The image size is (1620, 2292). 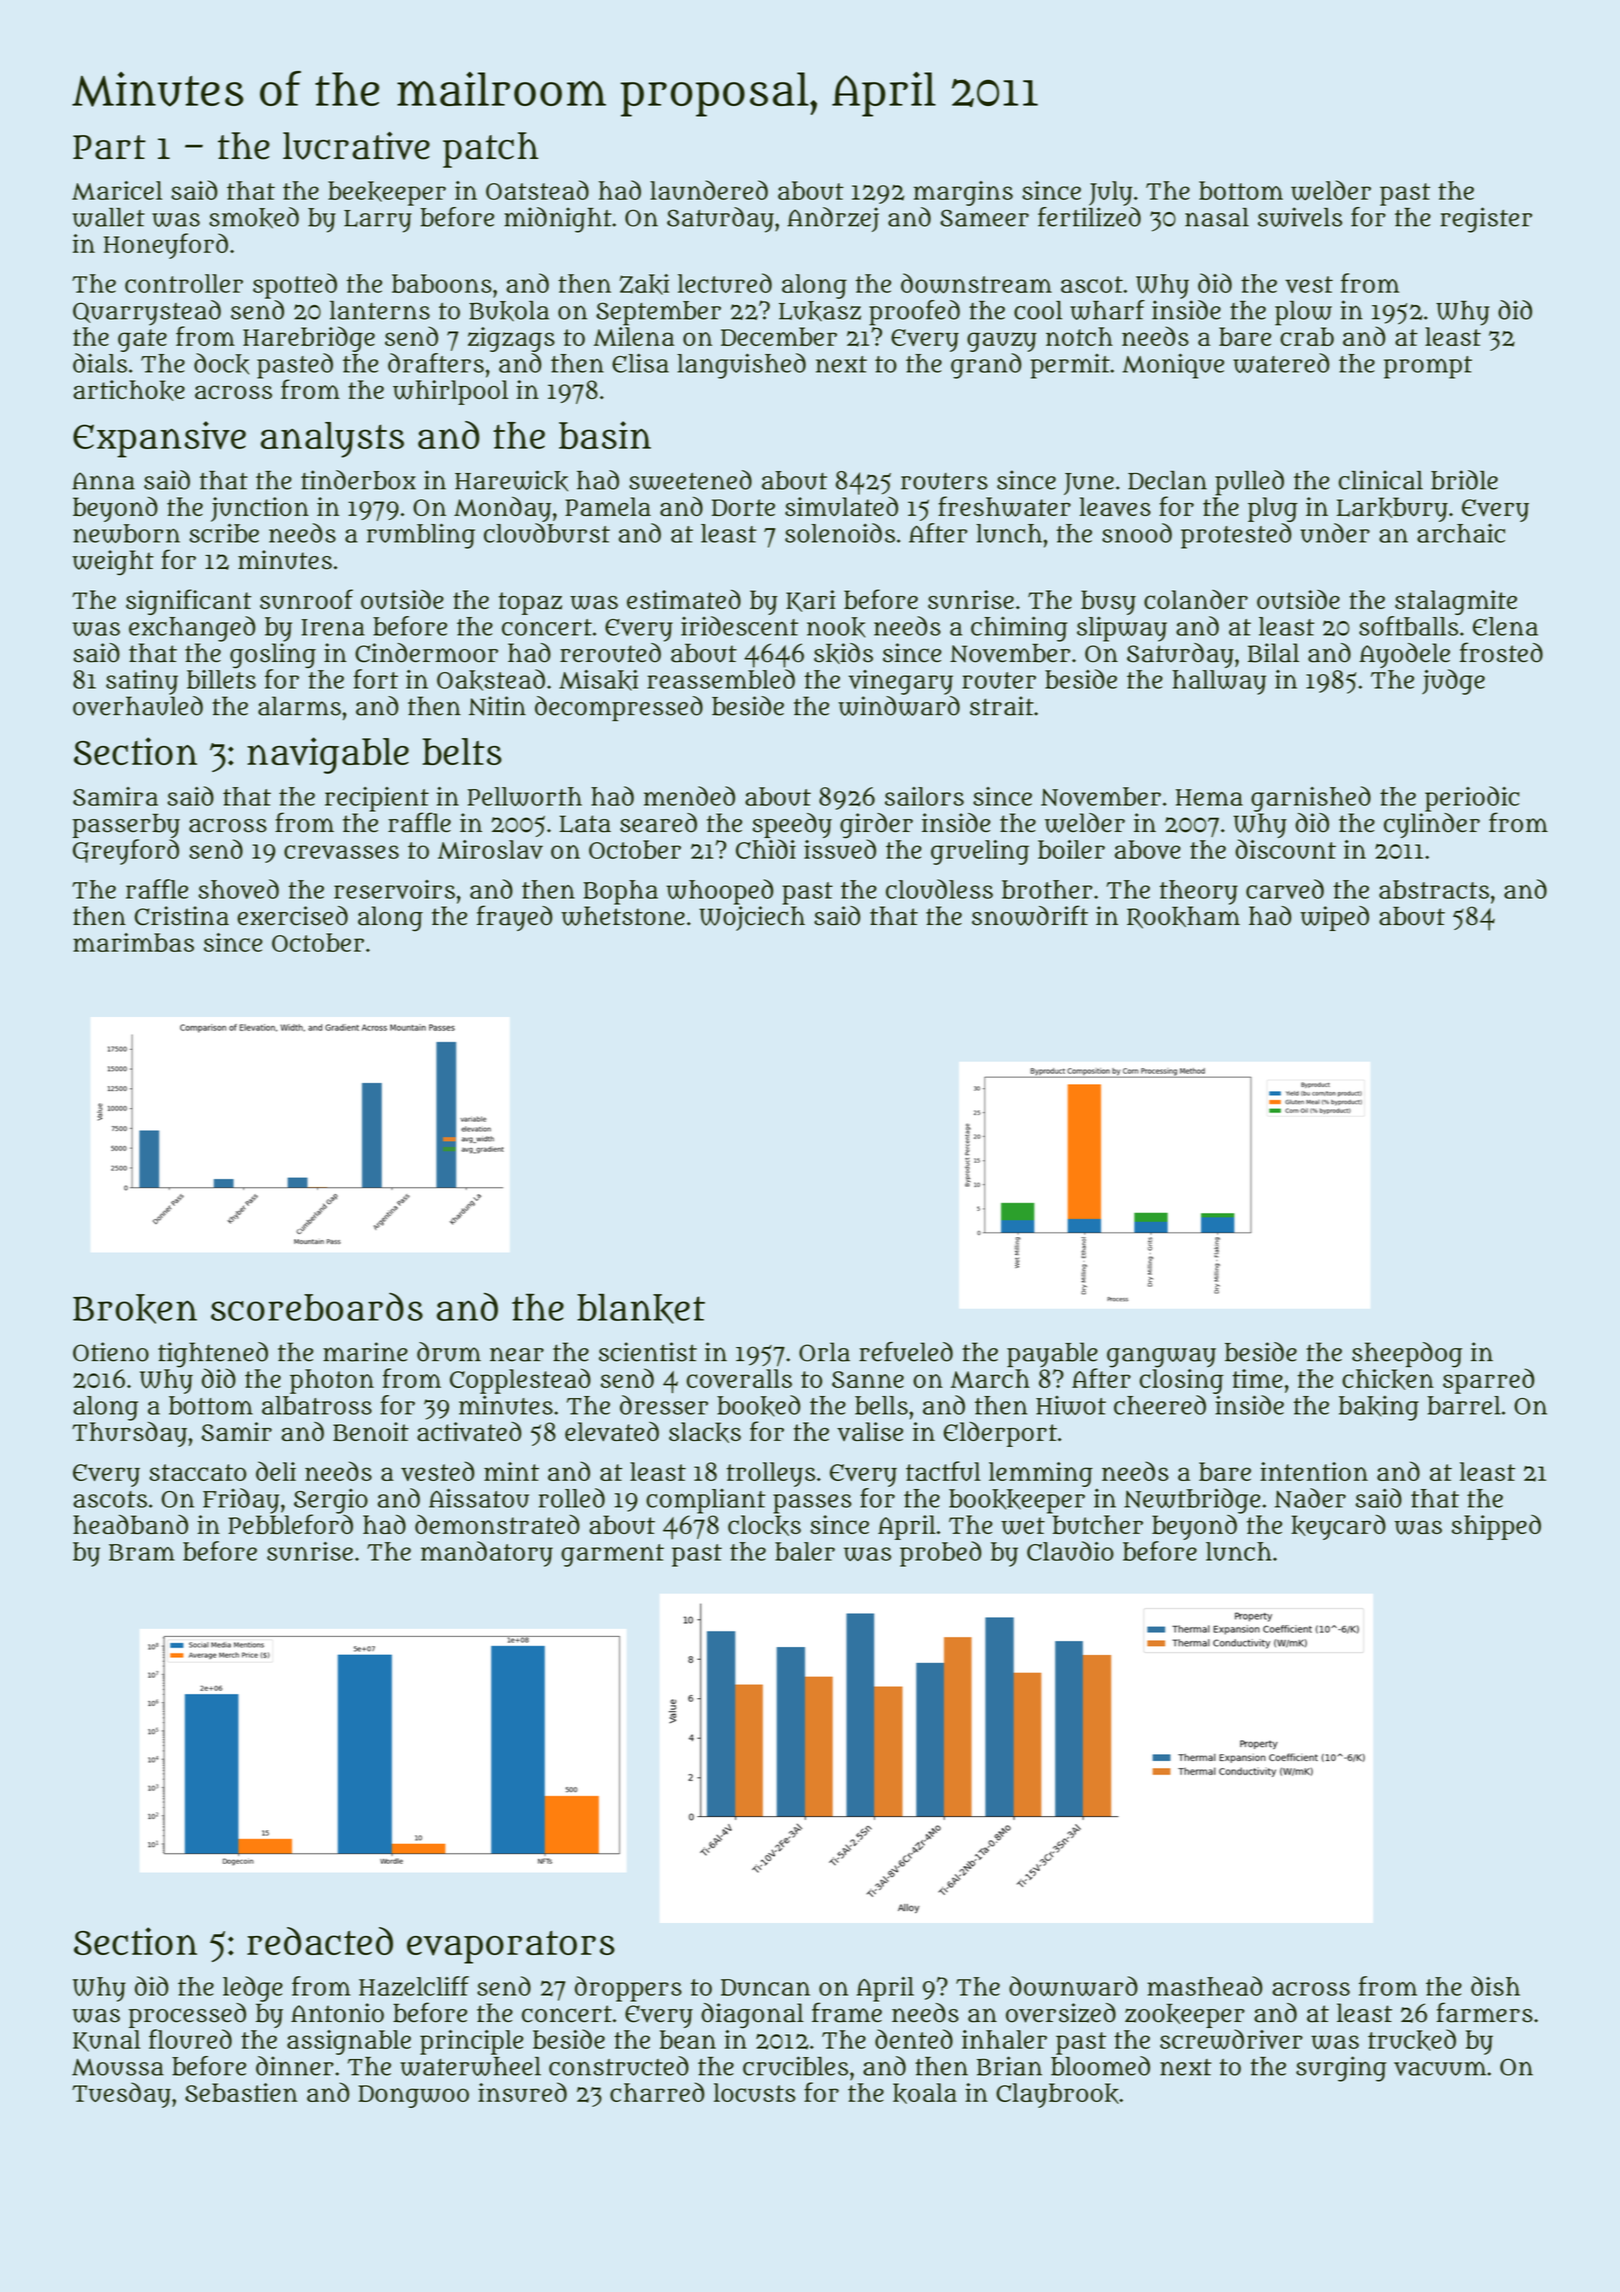 What do you see at coordinates (963, 193) in the screenshot?
I see `margins` at bounding box center [963, 193].
